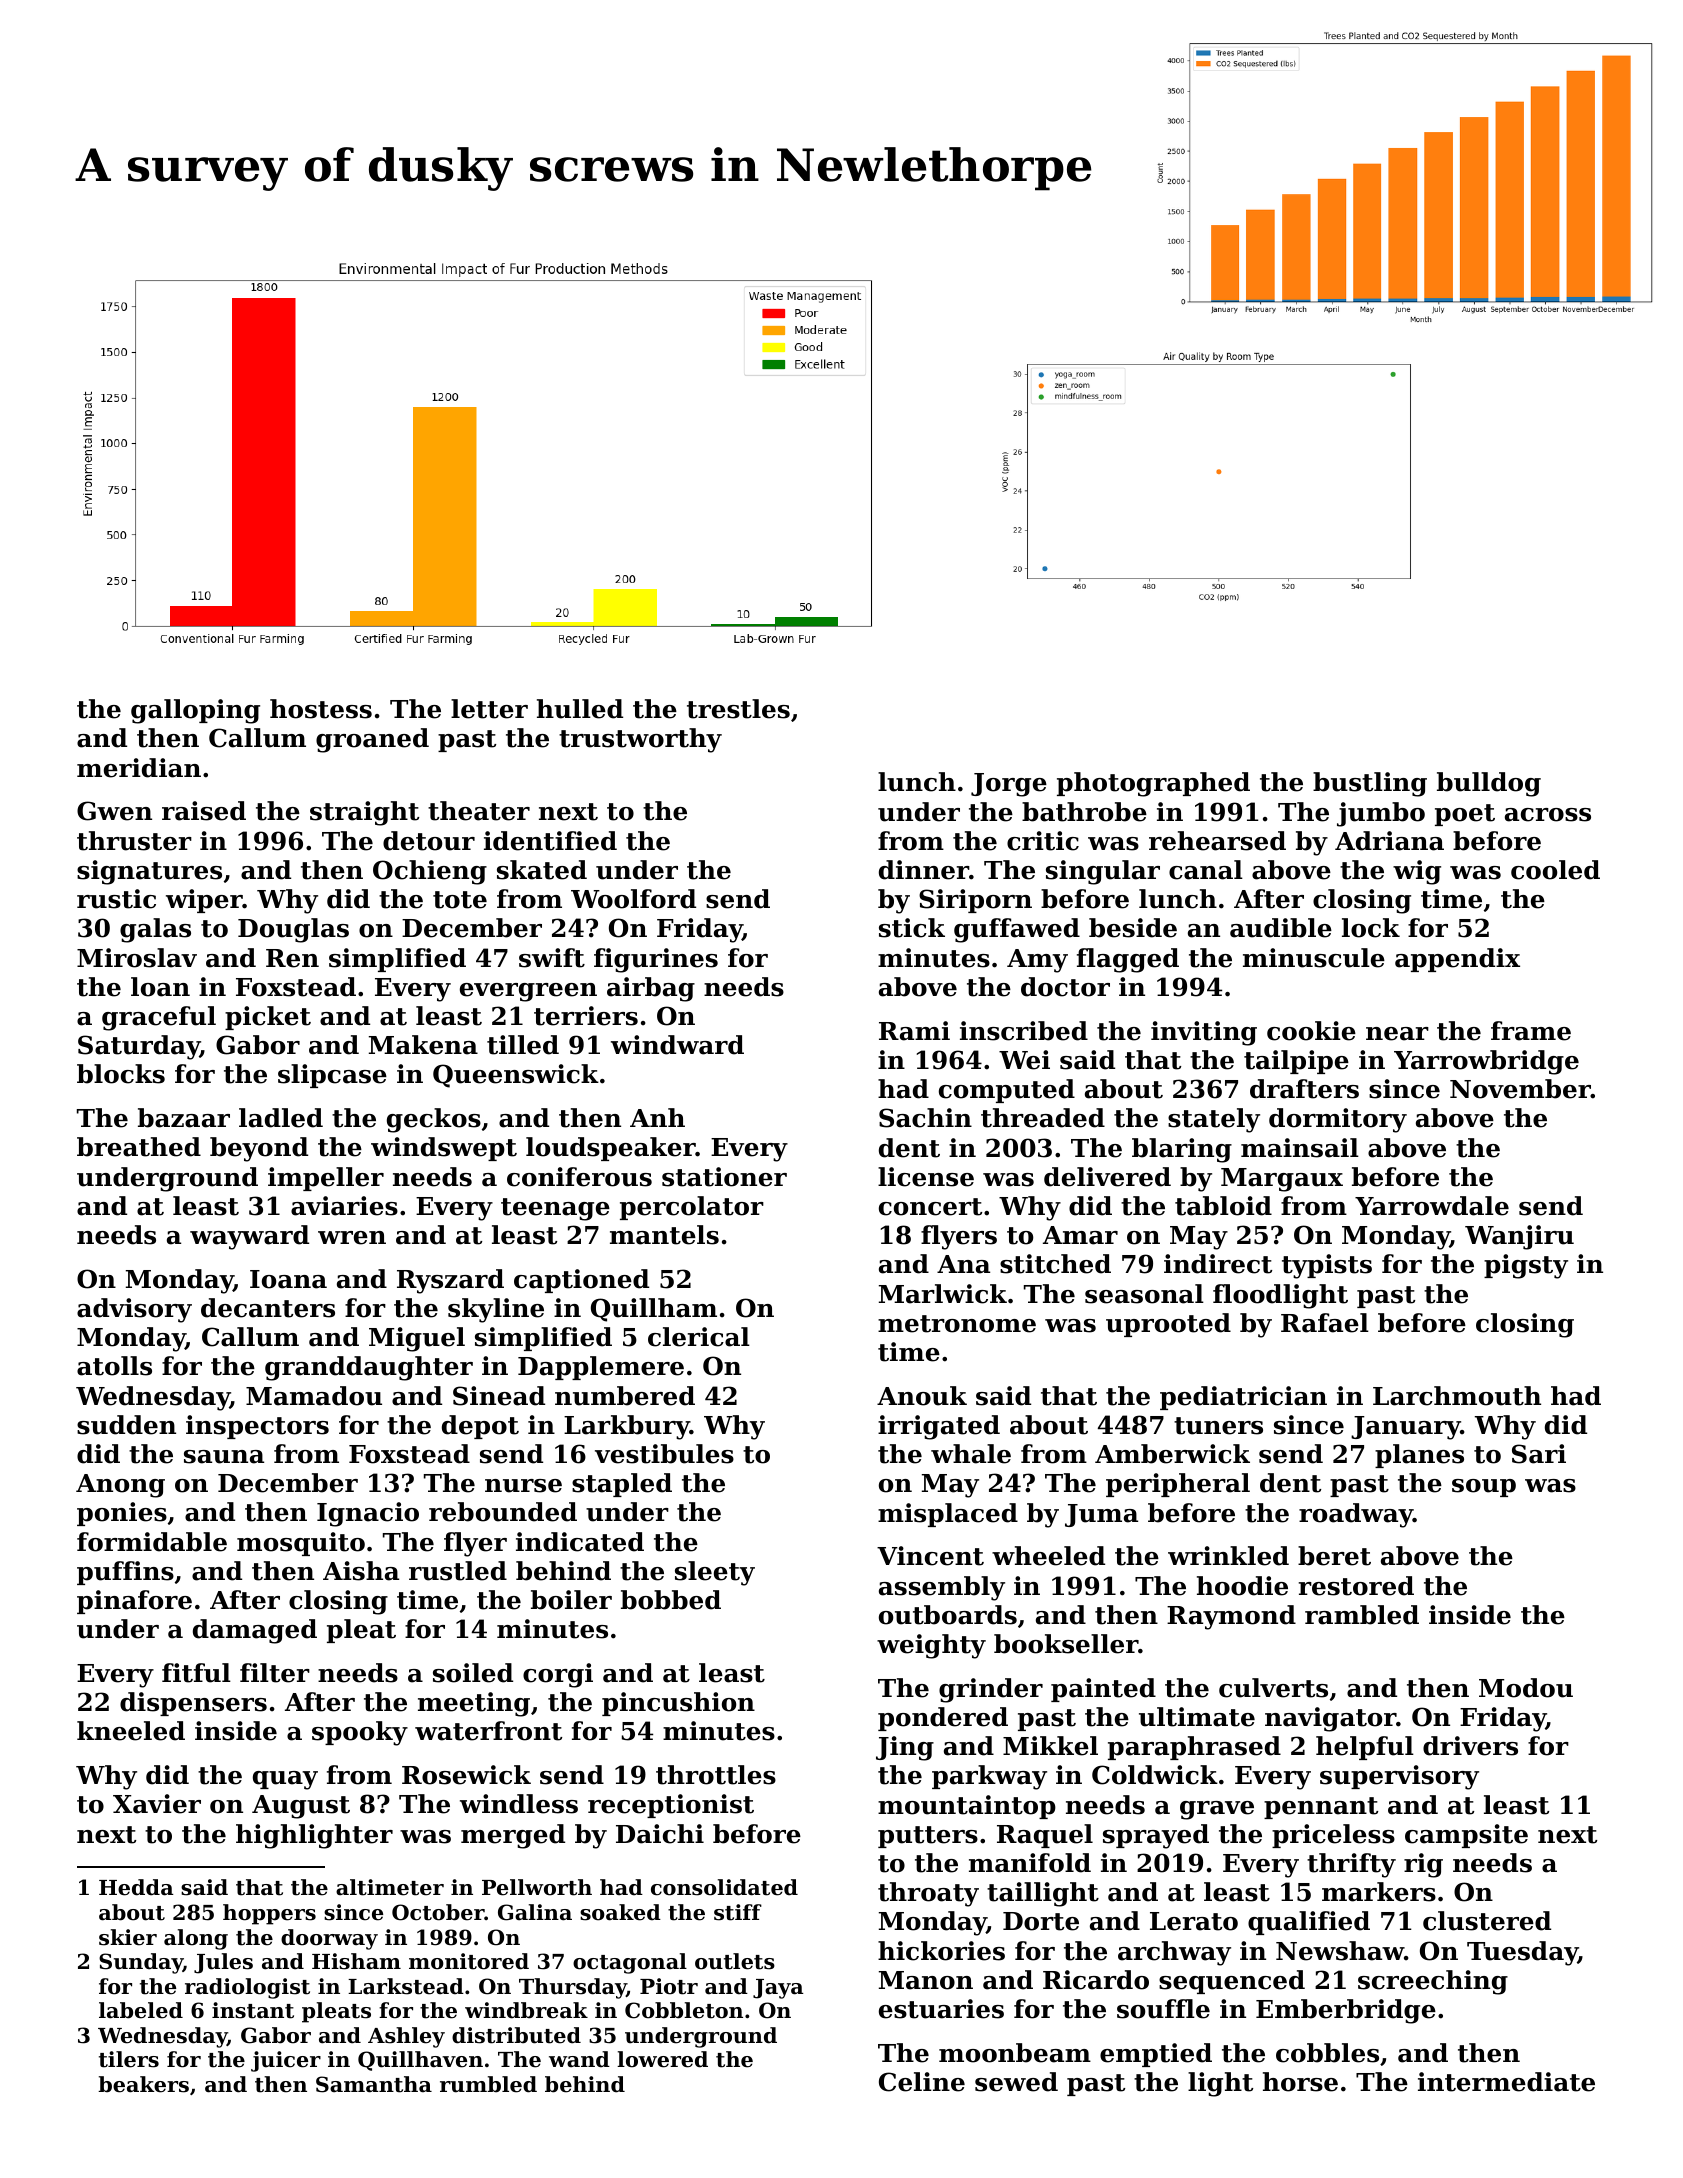 This screenshot has width=1683, height=2178. What do you see at coordinates (157, 1804) in the screenshot?
I see `Xavier` at bounding box center [157, 1804].
